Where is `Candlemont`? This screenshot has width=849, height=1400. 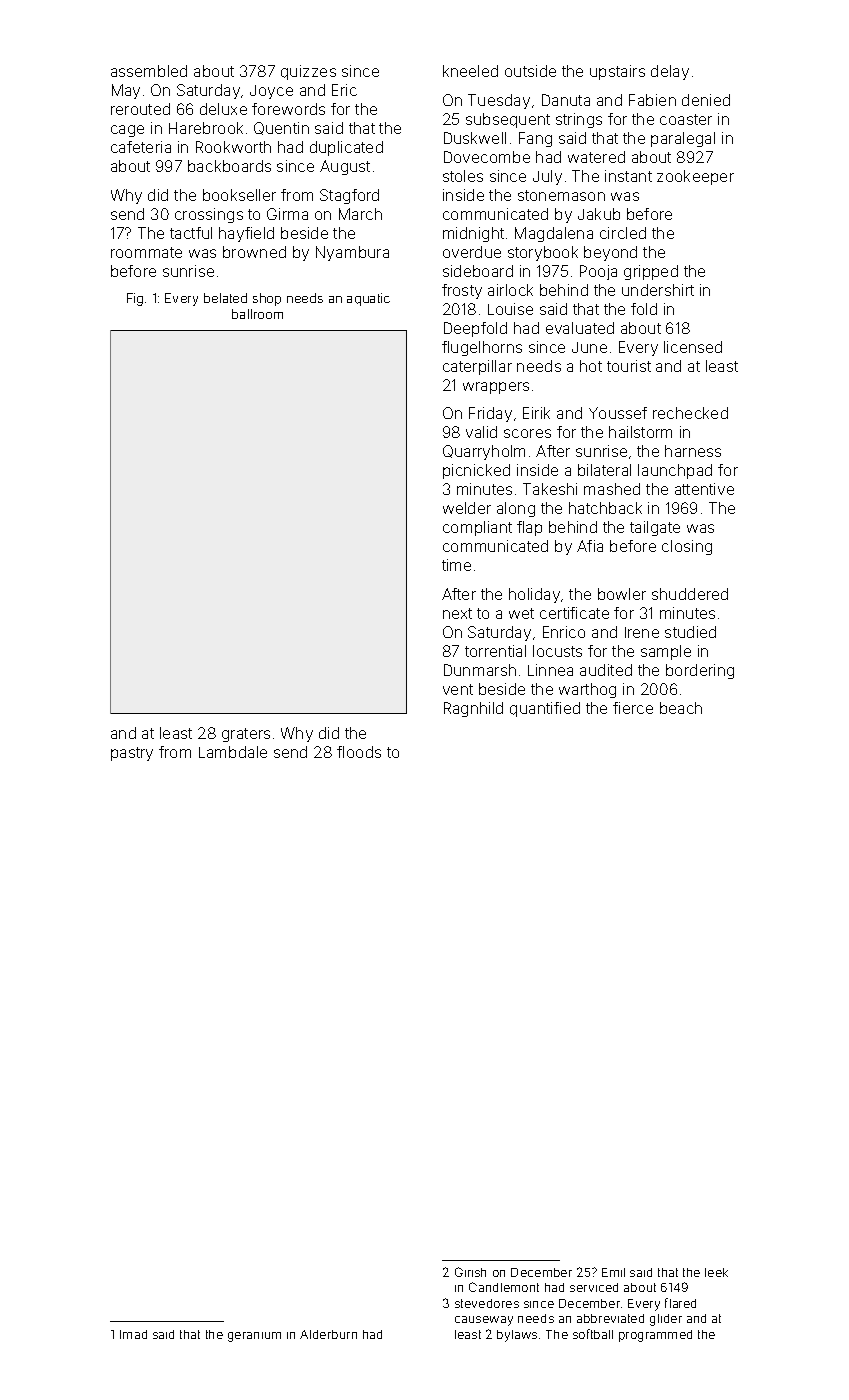
Candlemont is located at coordinates (504, 1287).
